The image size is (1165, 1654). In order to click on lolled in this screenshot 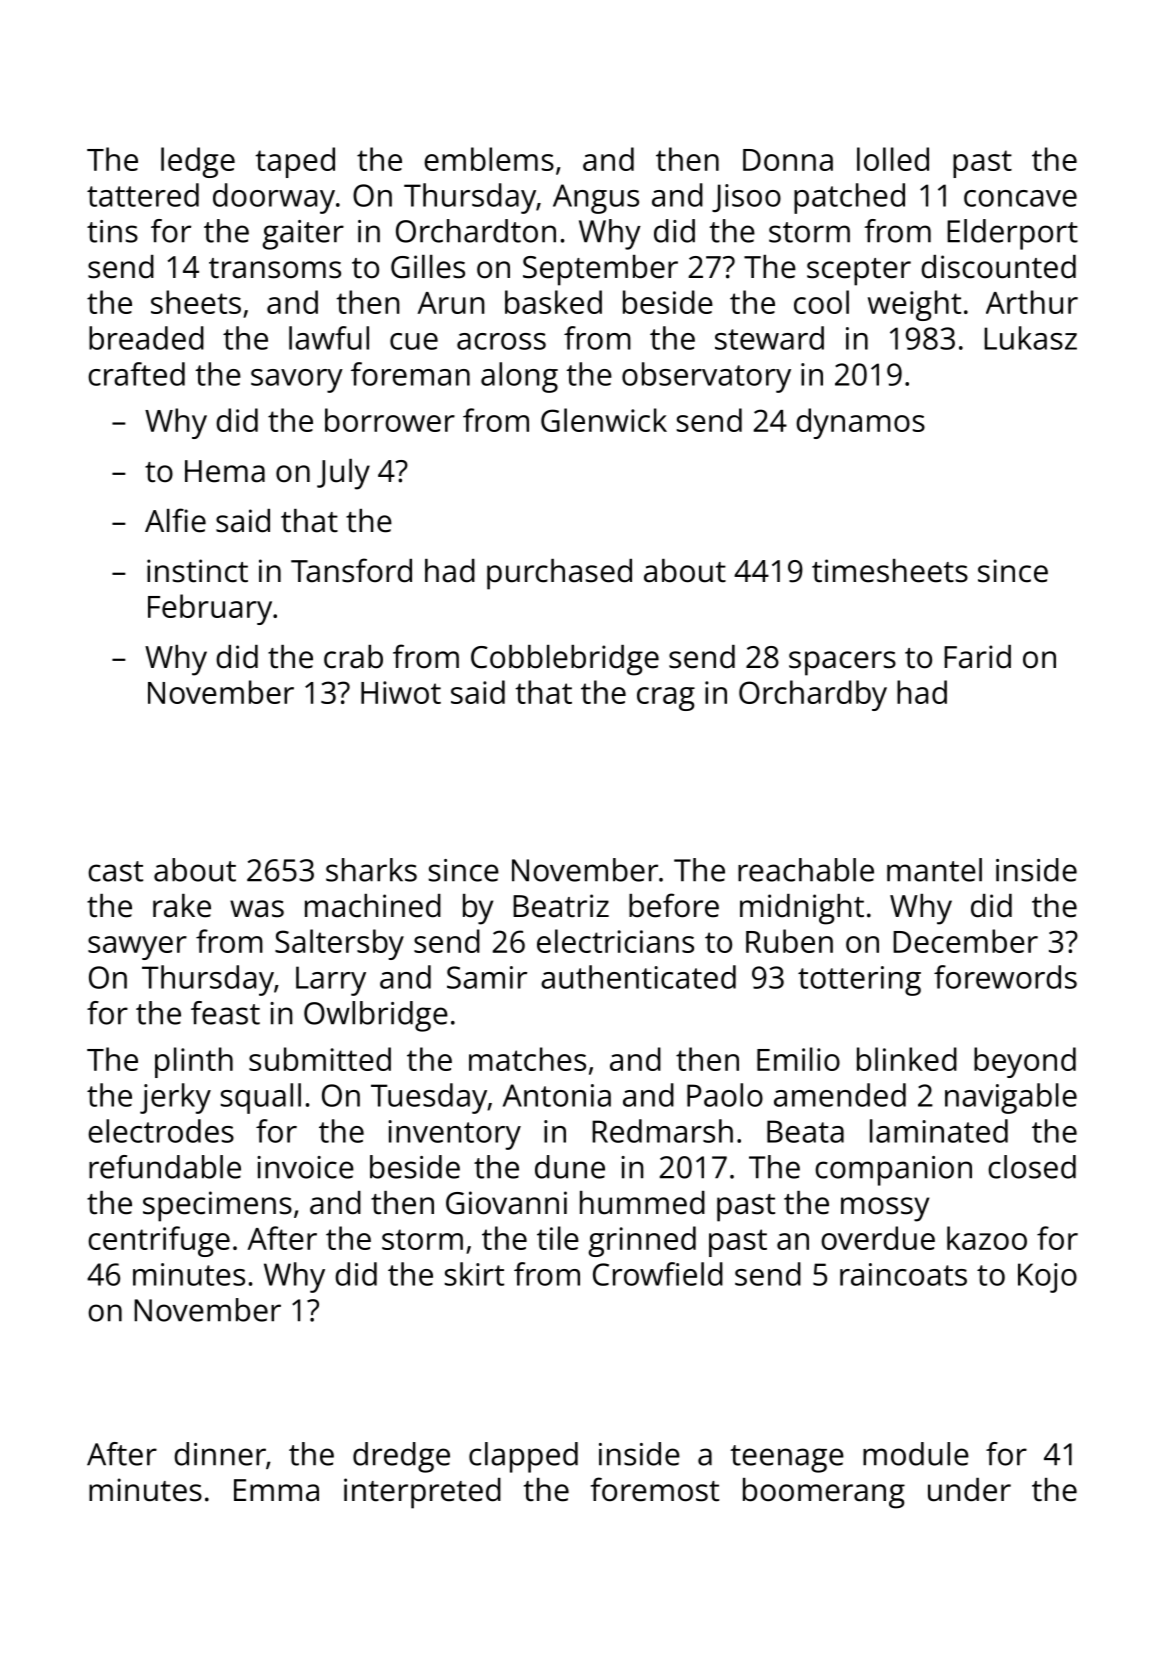, I will do `click(893, 159)`.
